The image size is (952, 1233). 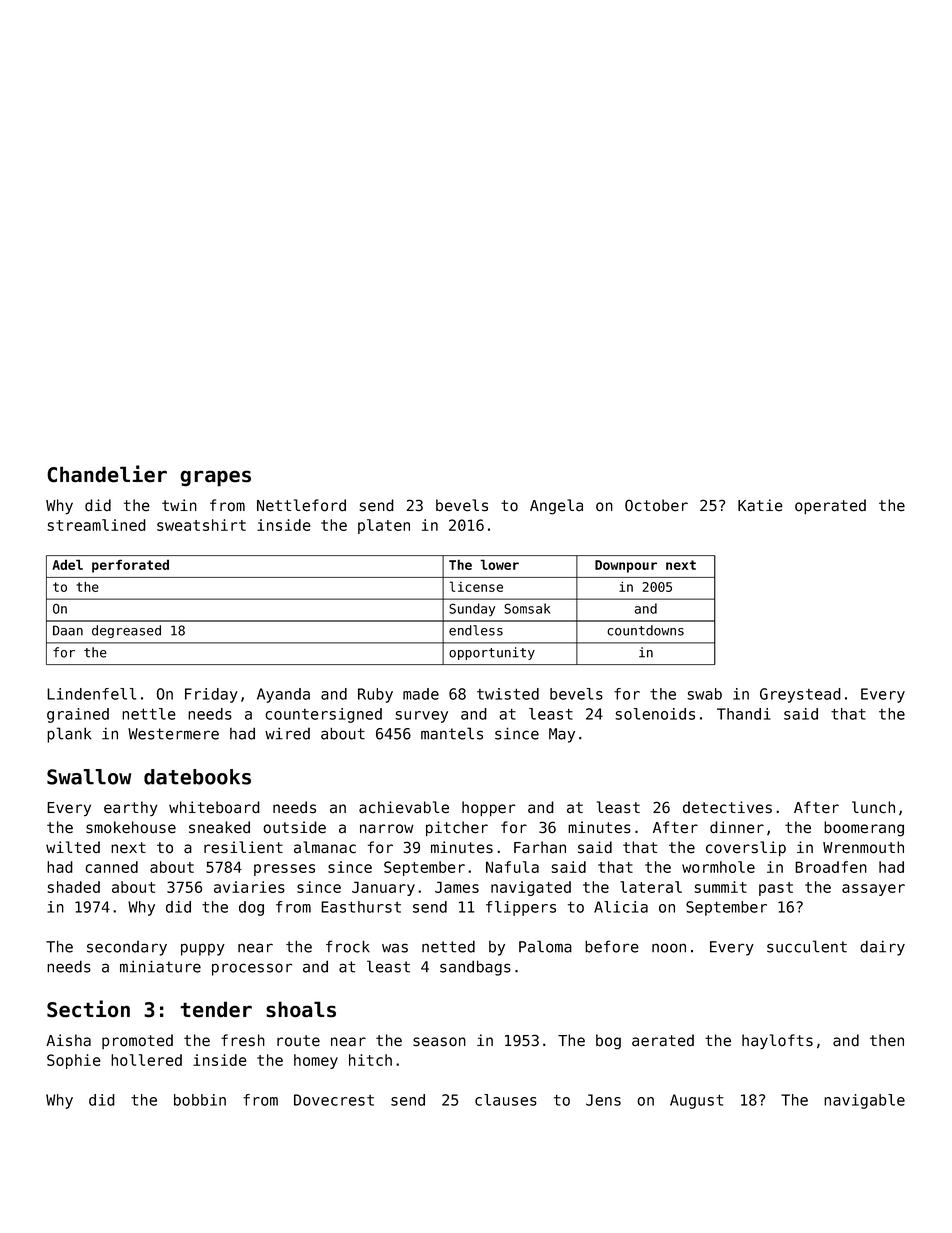 What do you see at coordinates (294, 827) in the page?
I see `outside` at bounding box center [294, 827].
